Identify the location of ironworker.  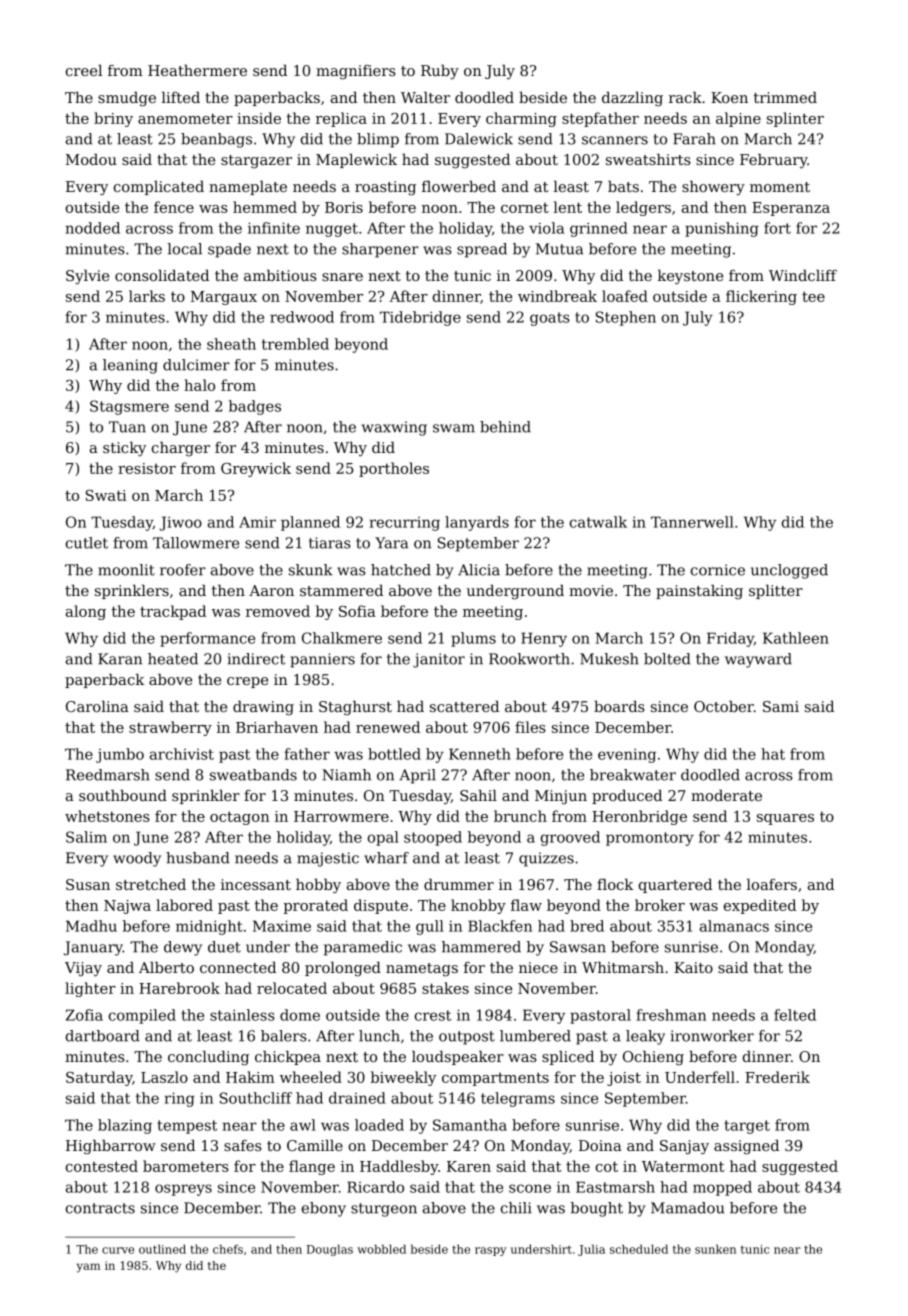
(712, 1036).
